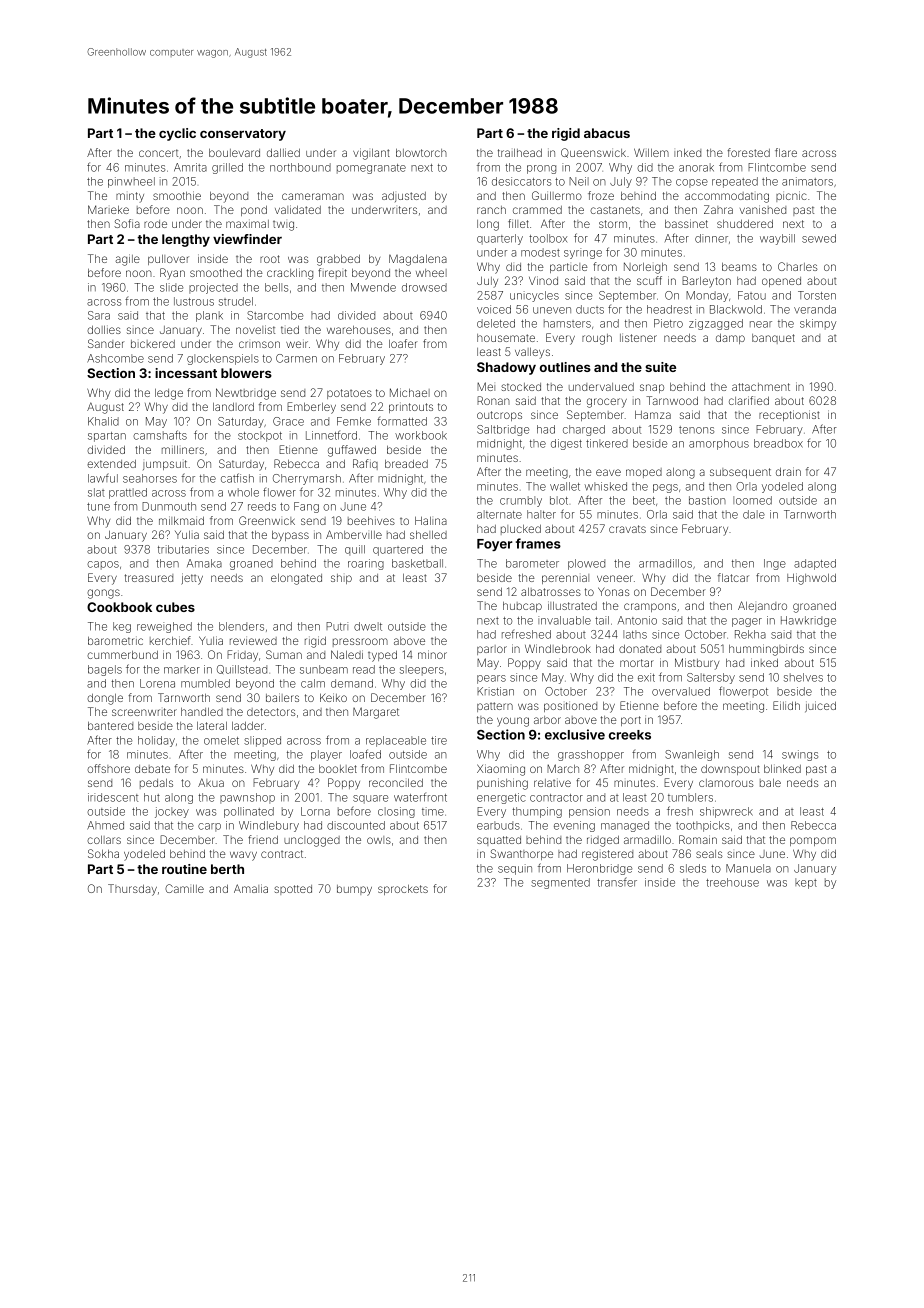 The image size is (924, 1308). What do you see at coordinates (625, 826) in the image?
I see `managed` at bounding box center [625, 826].
